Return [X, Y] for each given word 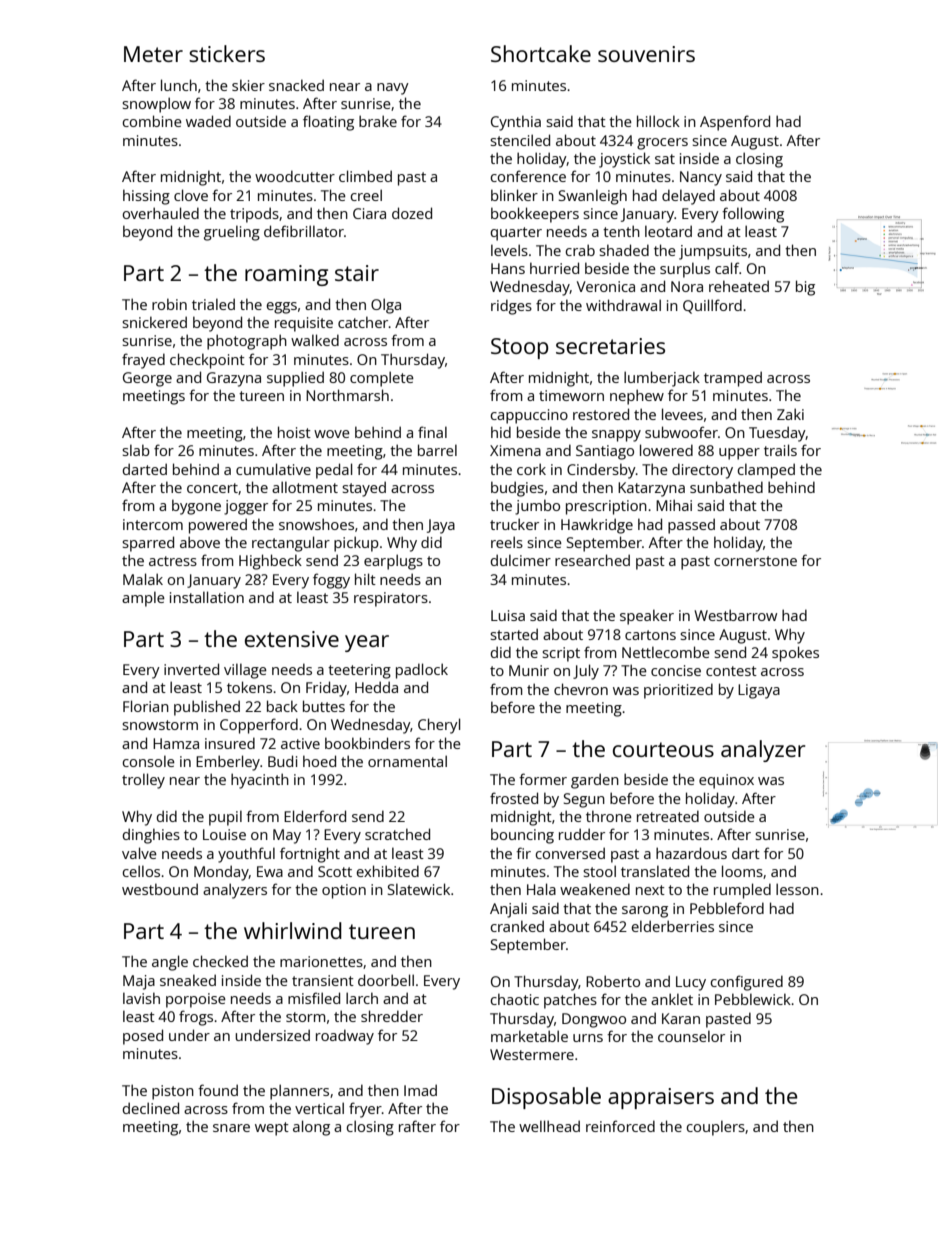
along [311, 1128]
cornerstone [755, 561]
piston [173, 1092]
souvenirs [646, 54]
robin [169, 304]
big [805, 288]
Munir [529, 670]
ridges [511, 307]
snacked [296, 85]
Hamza [176, 743]
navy [393, 89]
